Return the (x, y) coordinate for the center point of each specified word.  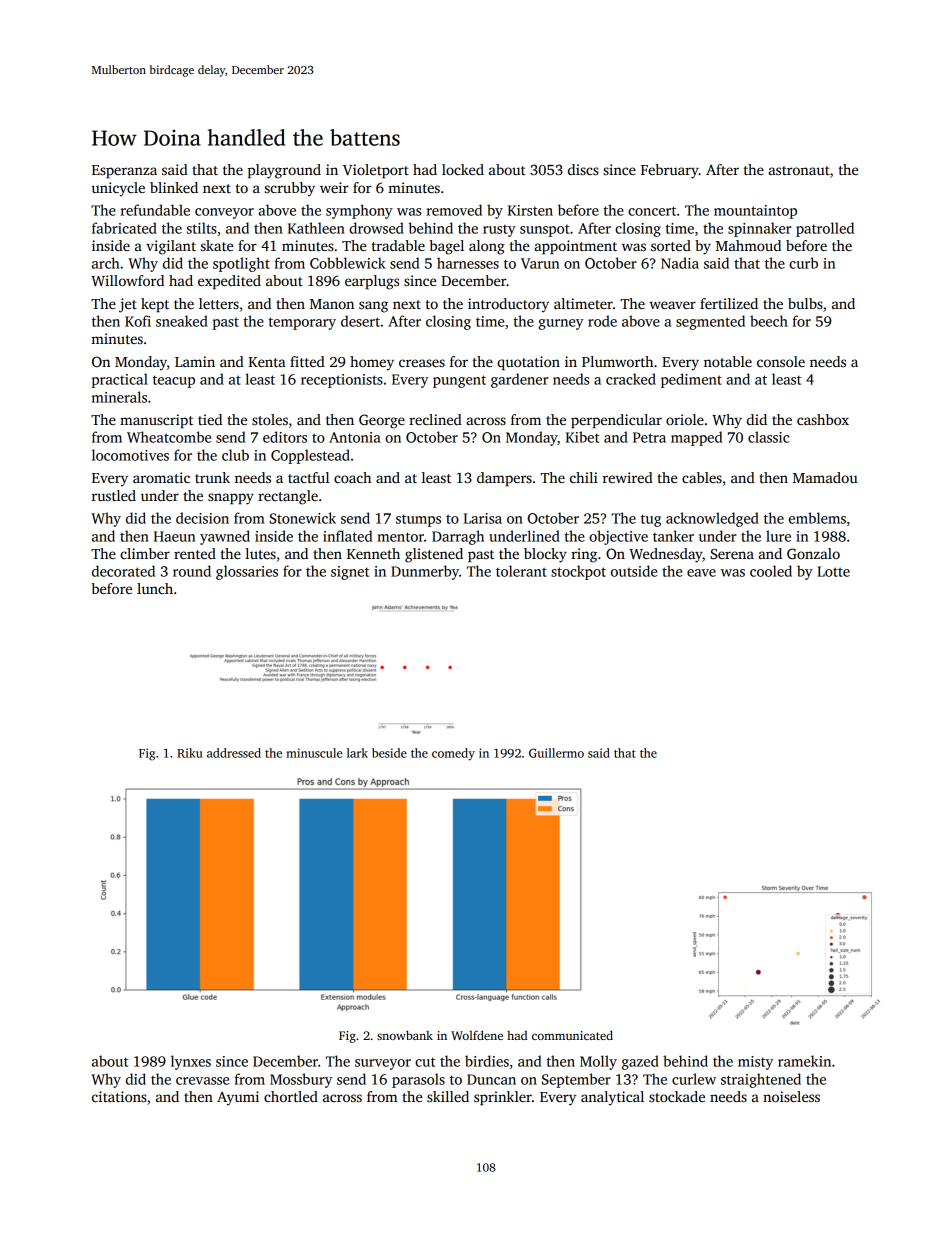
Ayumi (238, 1098)
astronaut (799, 170)
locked (463, 169)
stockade (677, 1096)
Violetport (376, 171)
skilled (448, 1096)
